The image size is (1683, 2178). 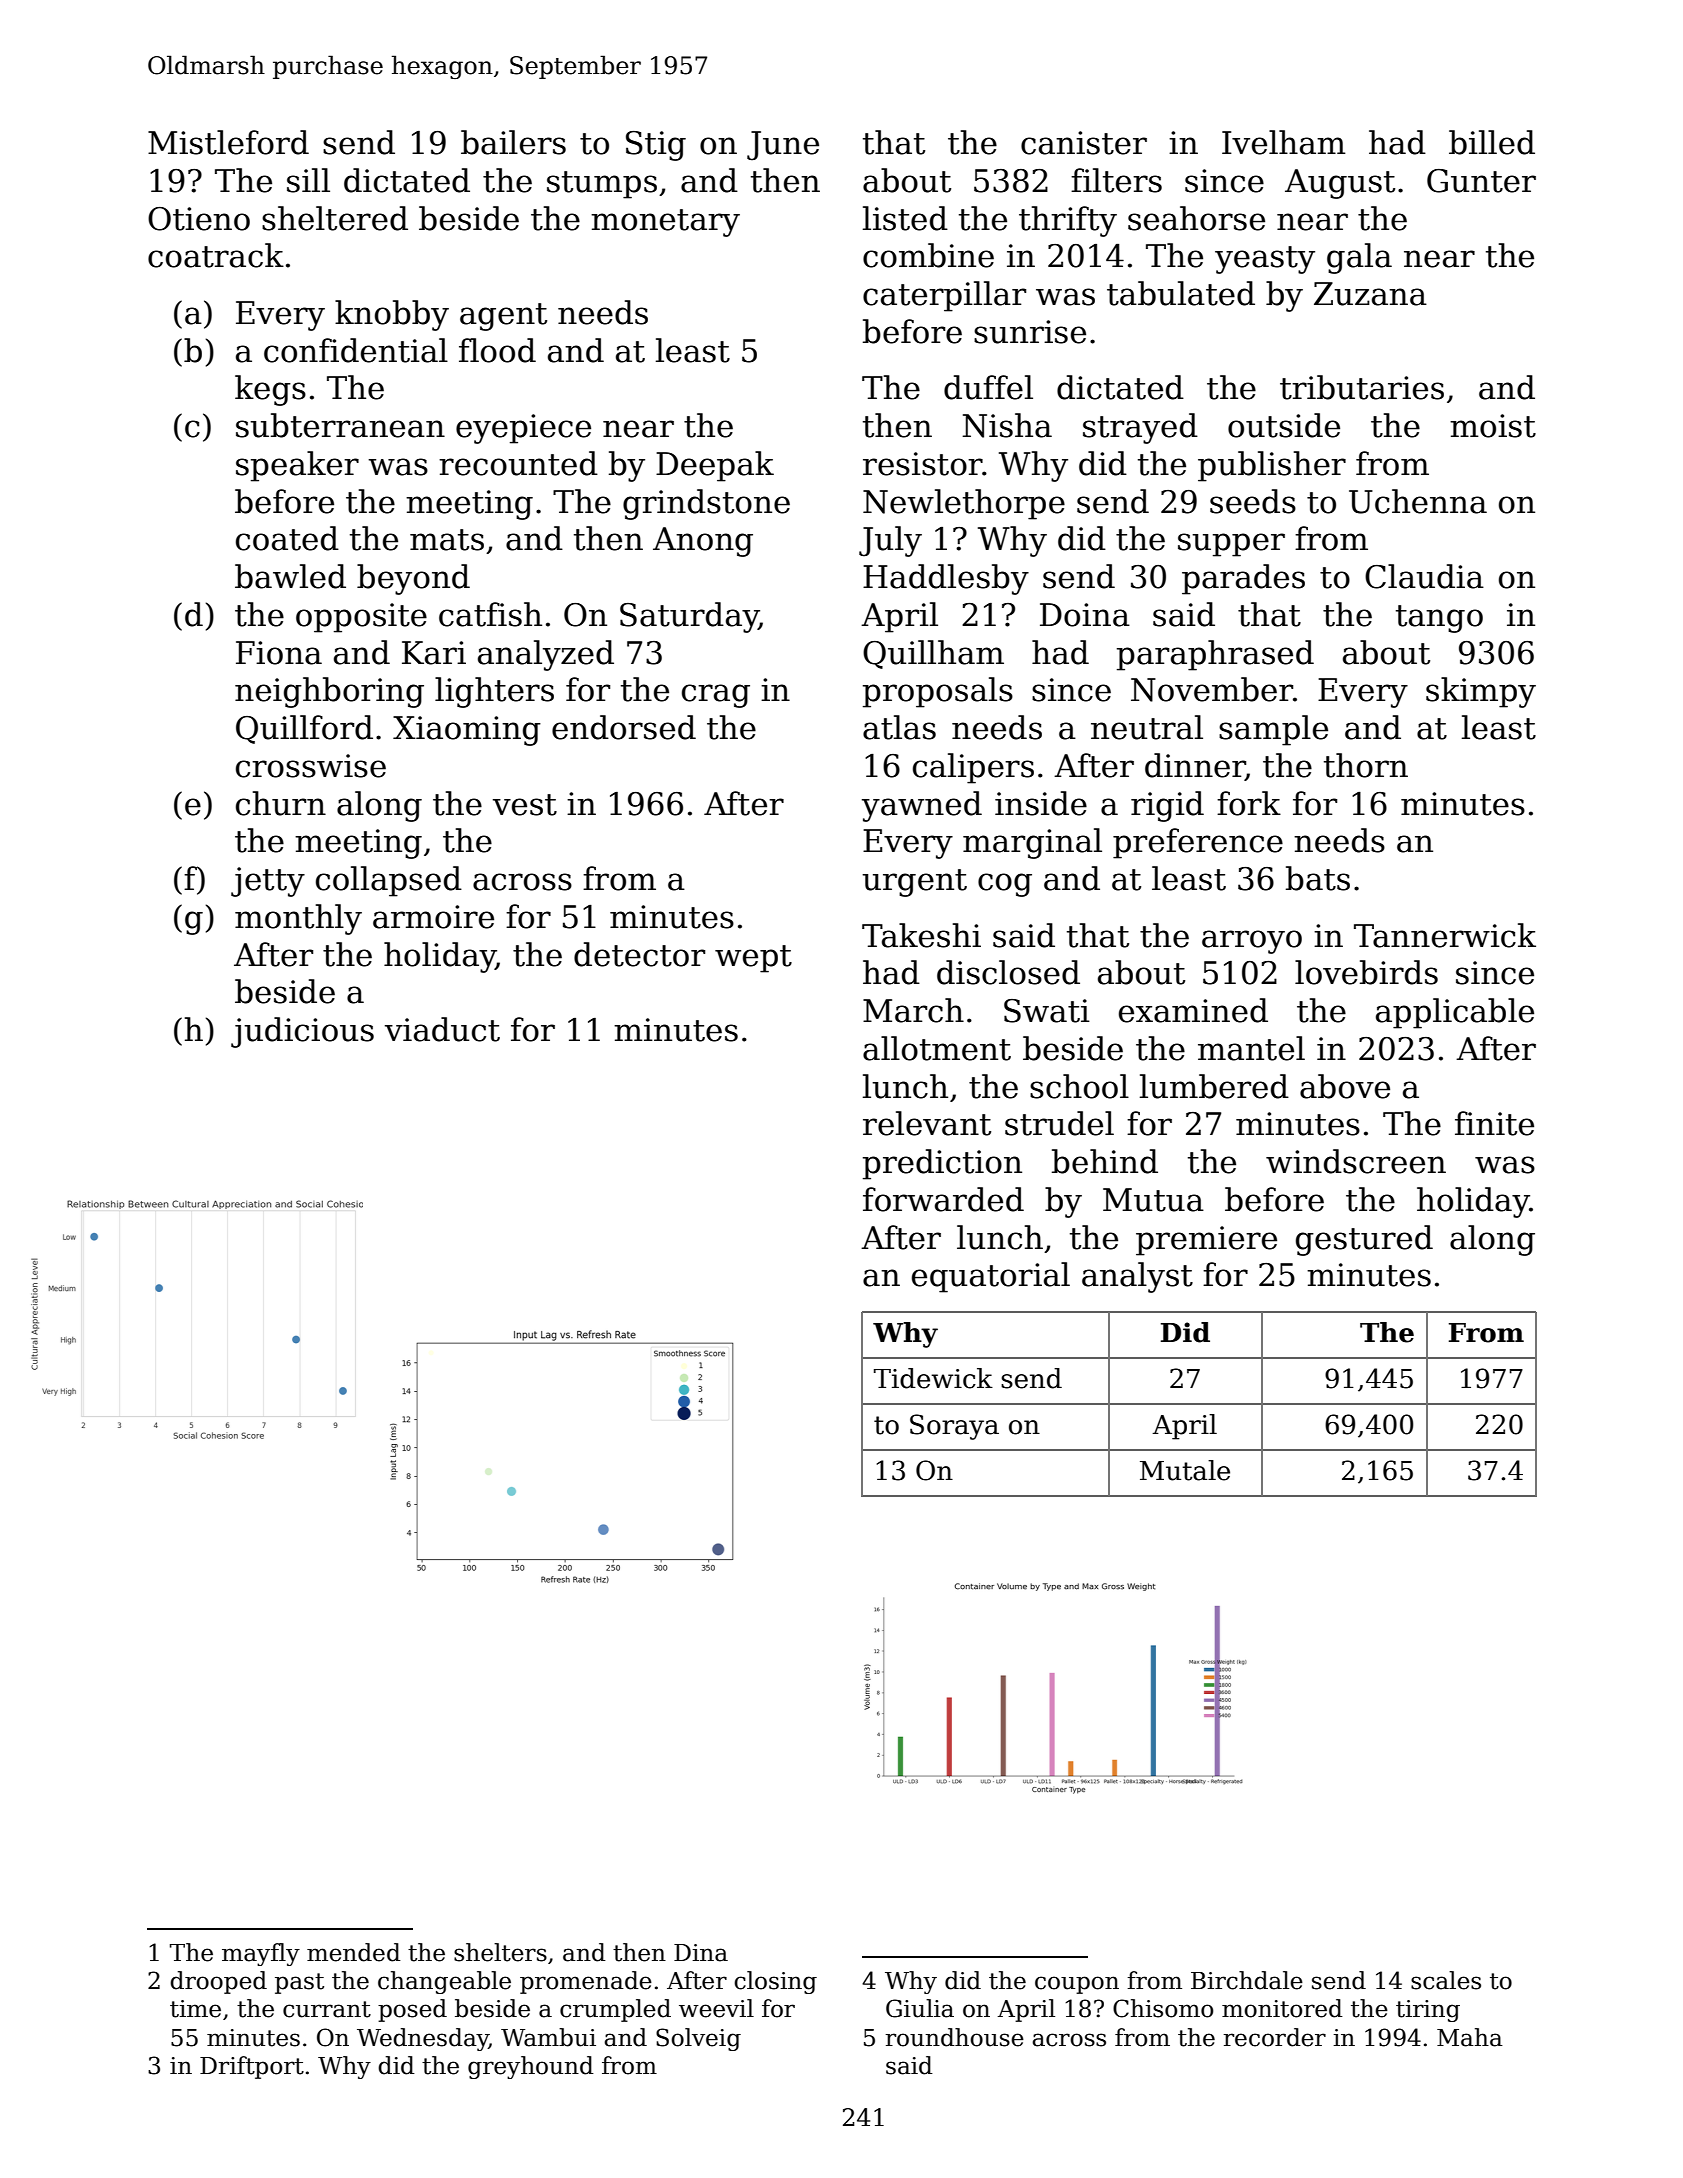 I want to click on roundhouse, so click(x=955, y=2037).
